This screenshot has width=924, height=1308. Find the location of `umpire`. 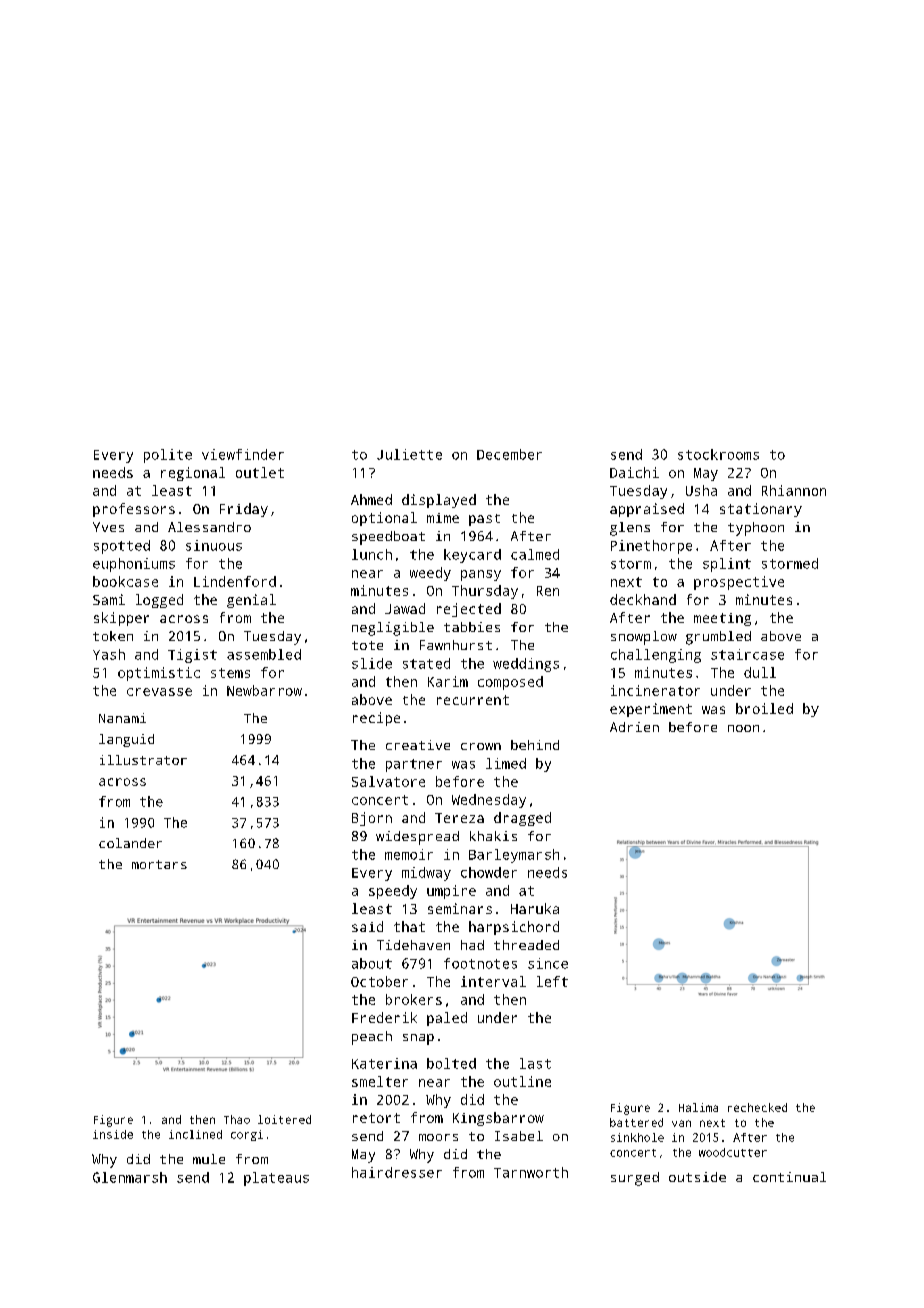

umpire is located at coordinates (451, 892).
